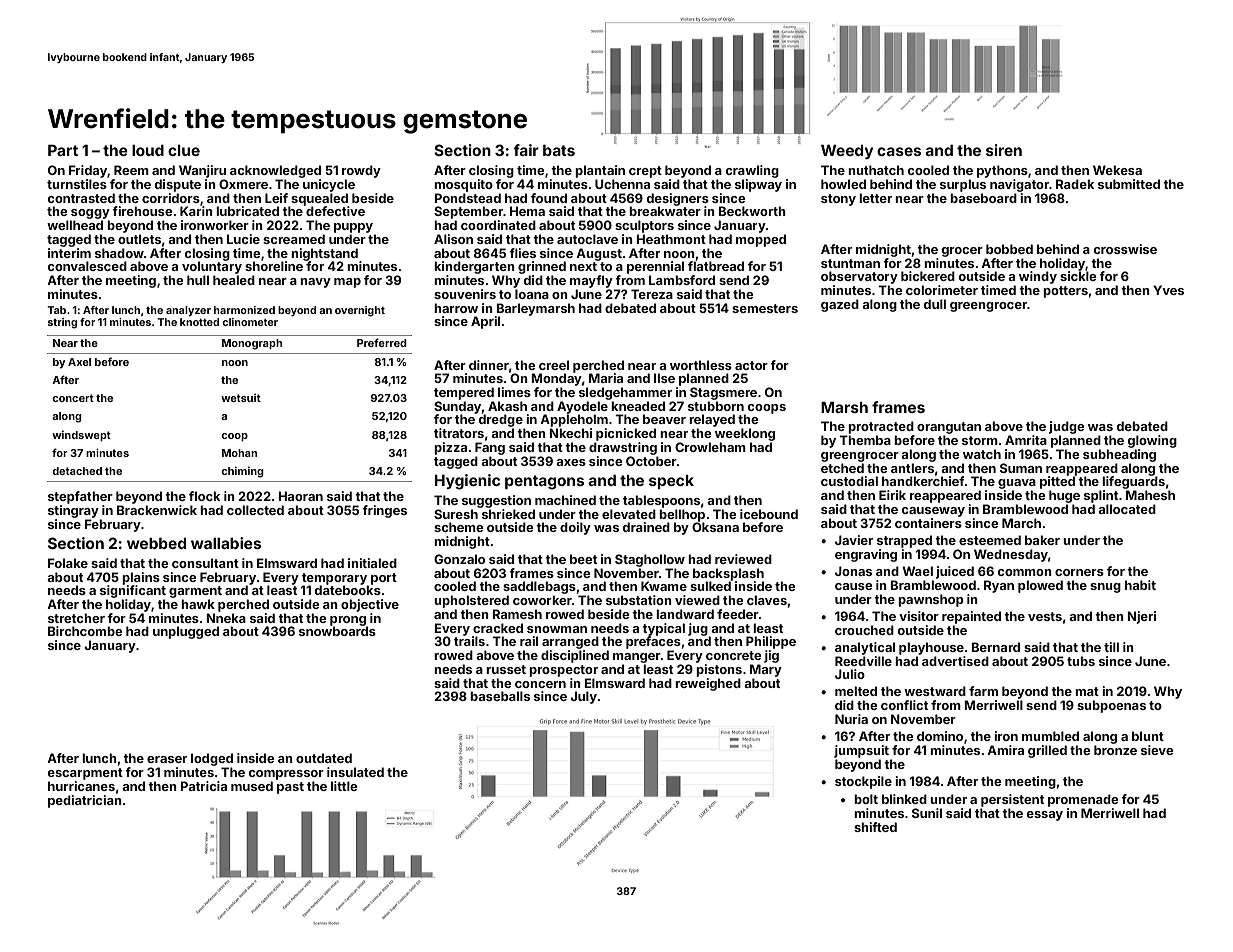  I want to click on Bernard, so click(996, 647).
